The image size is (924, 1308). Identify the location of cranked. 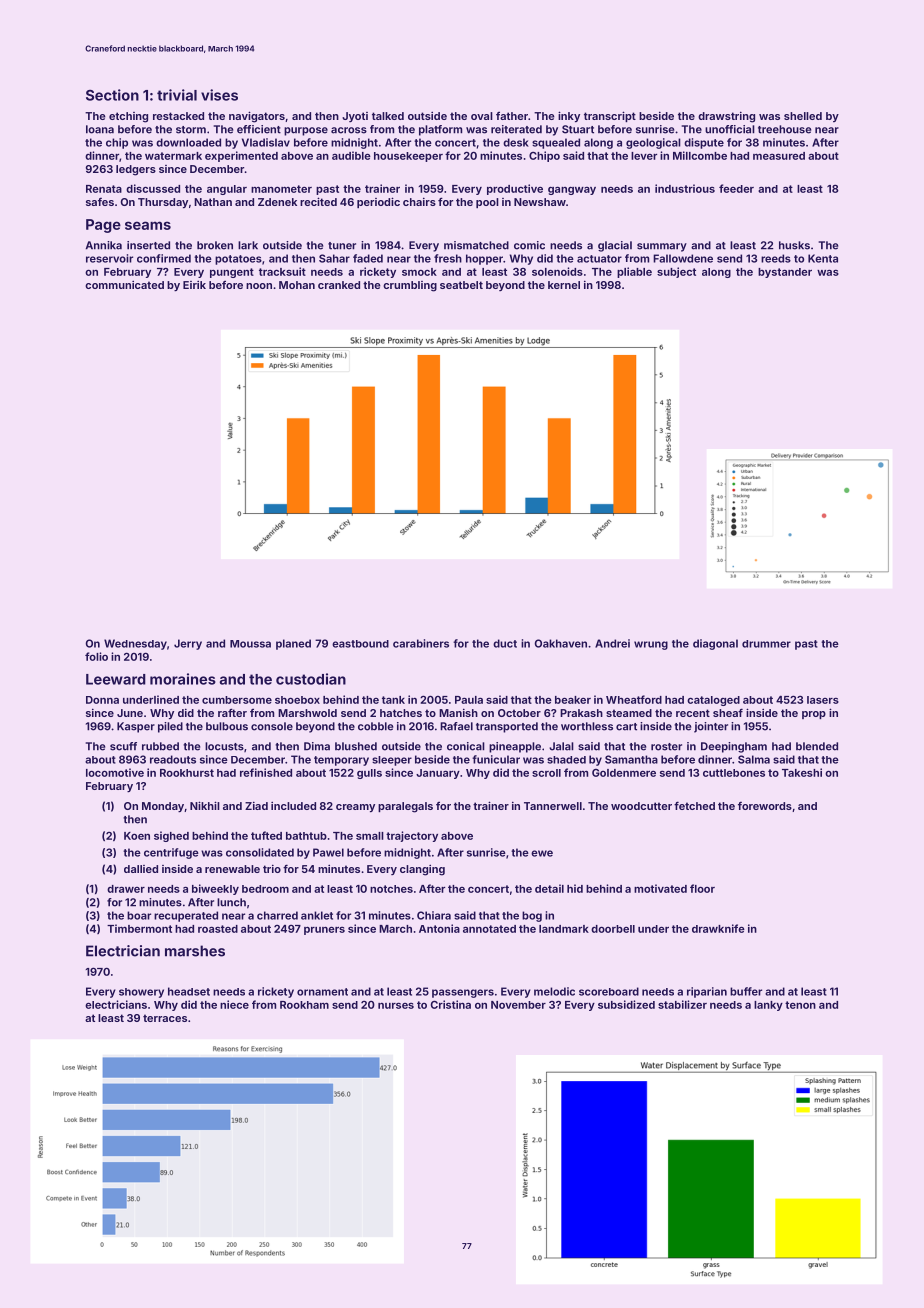
(339, 285).
